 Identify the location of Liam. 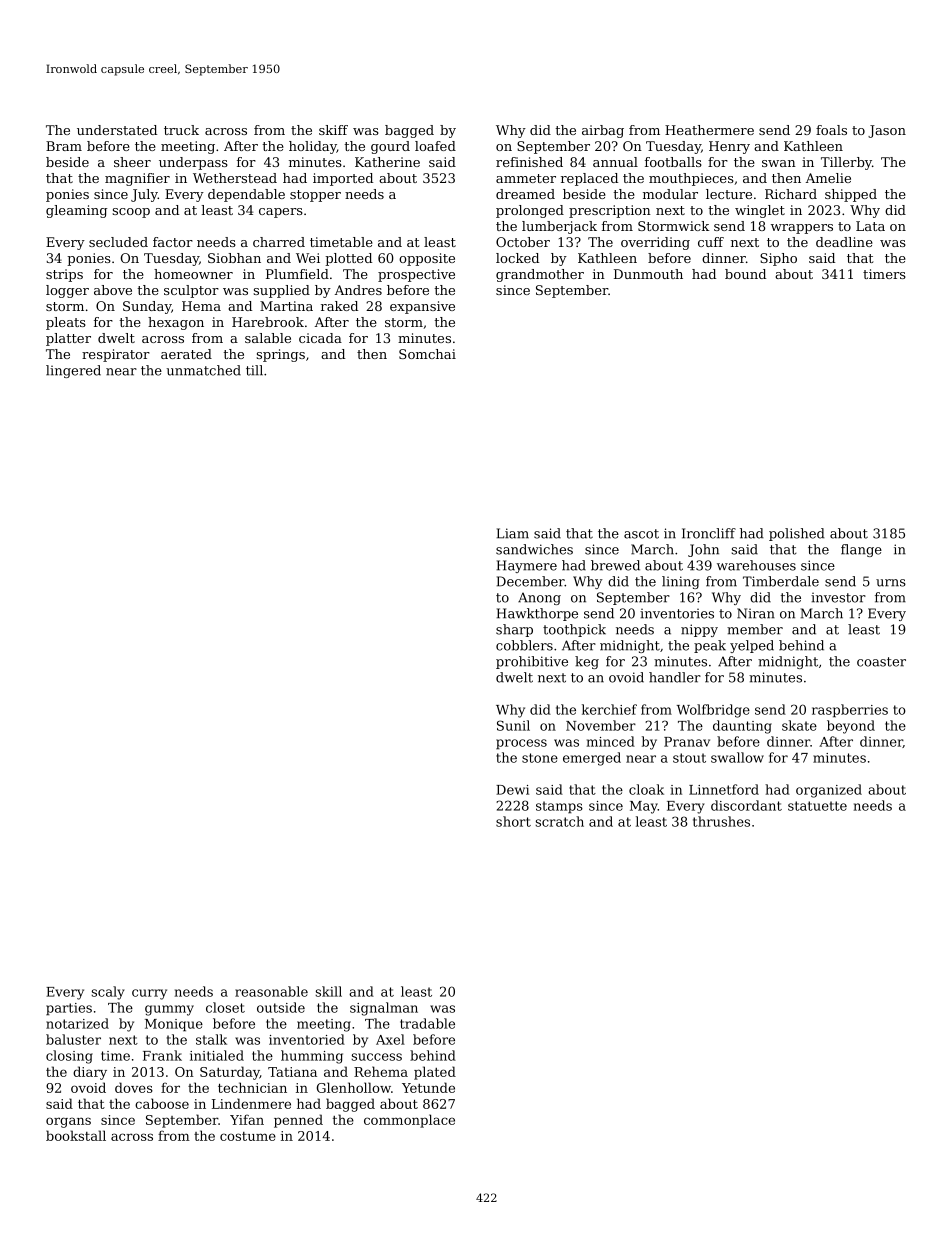
(513, 533).
